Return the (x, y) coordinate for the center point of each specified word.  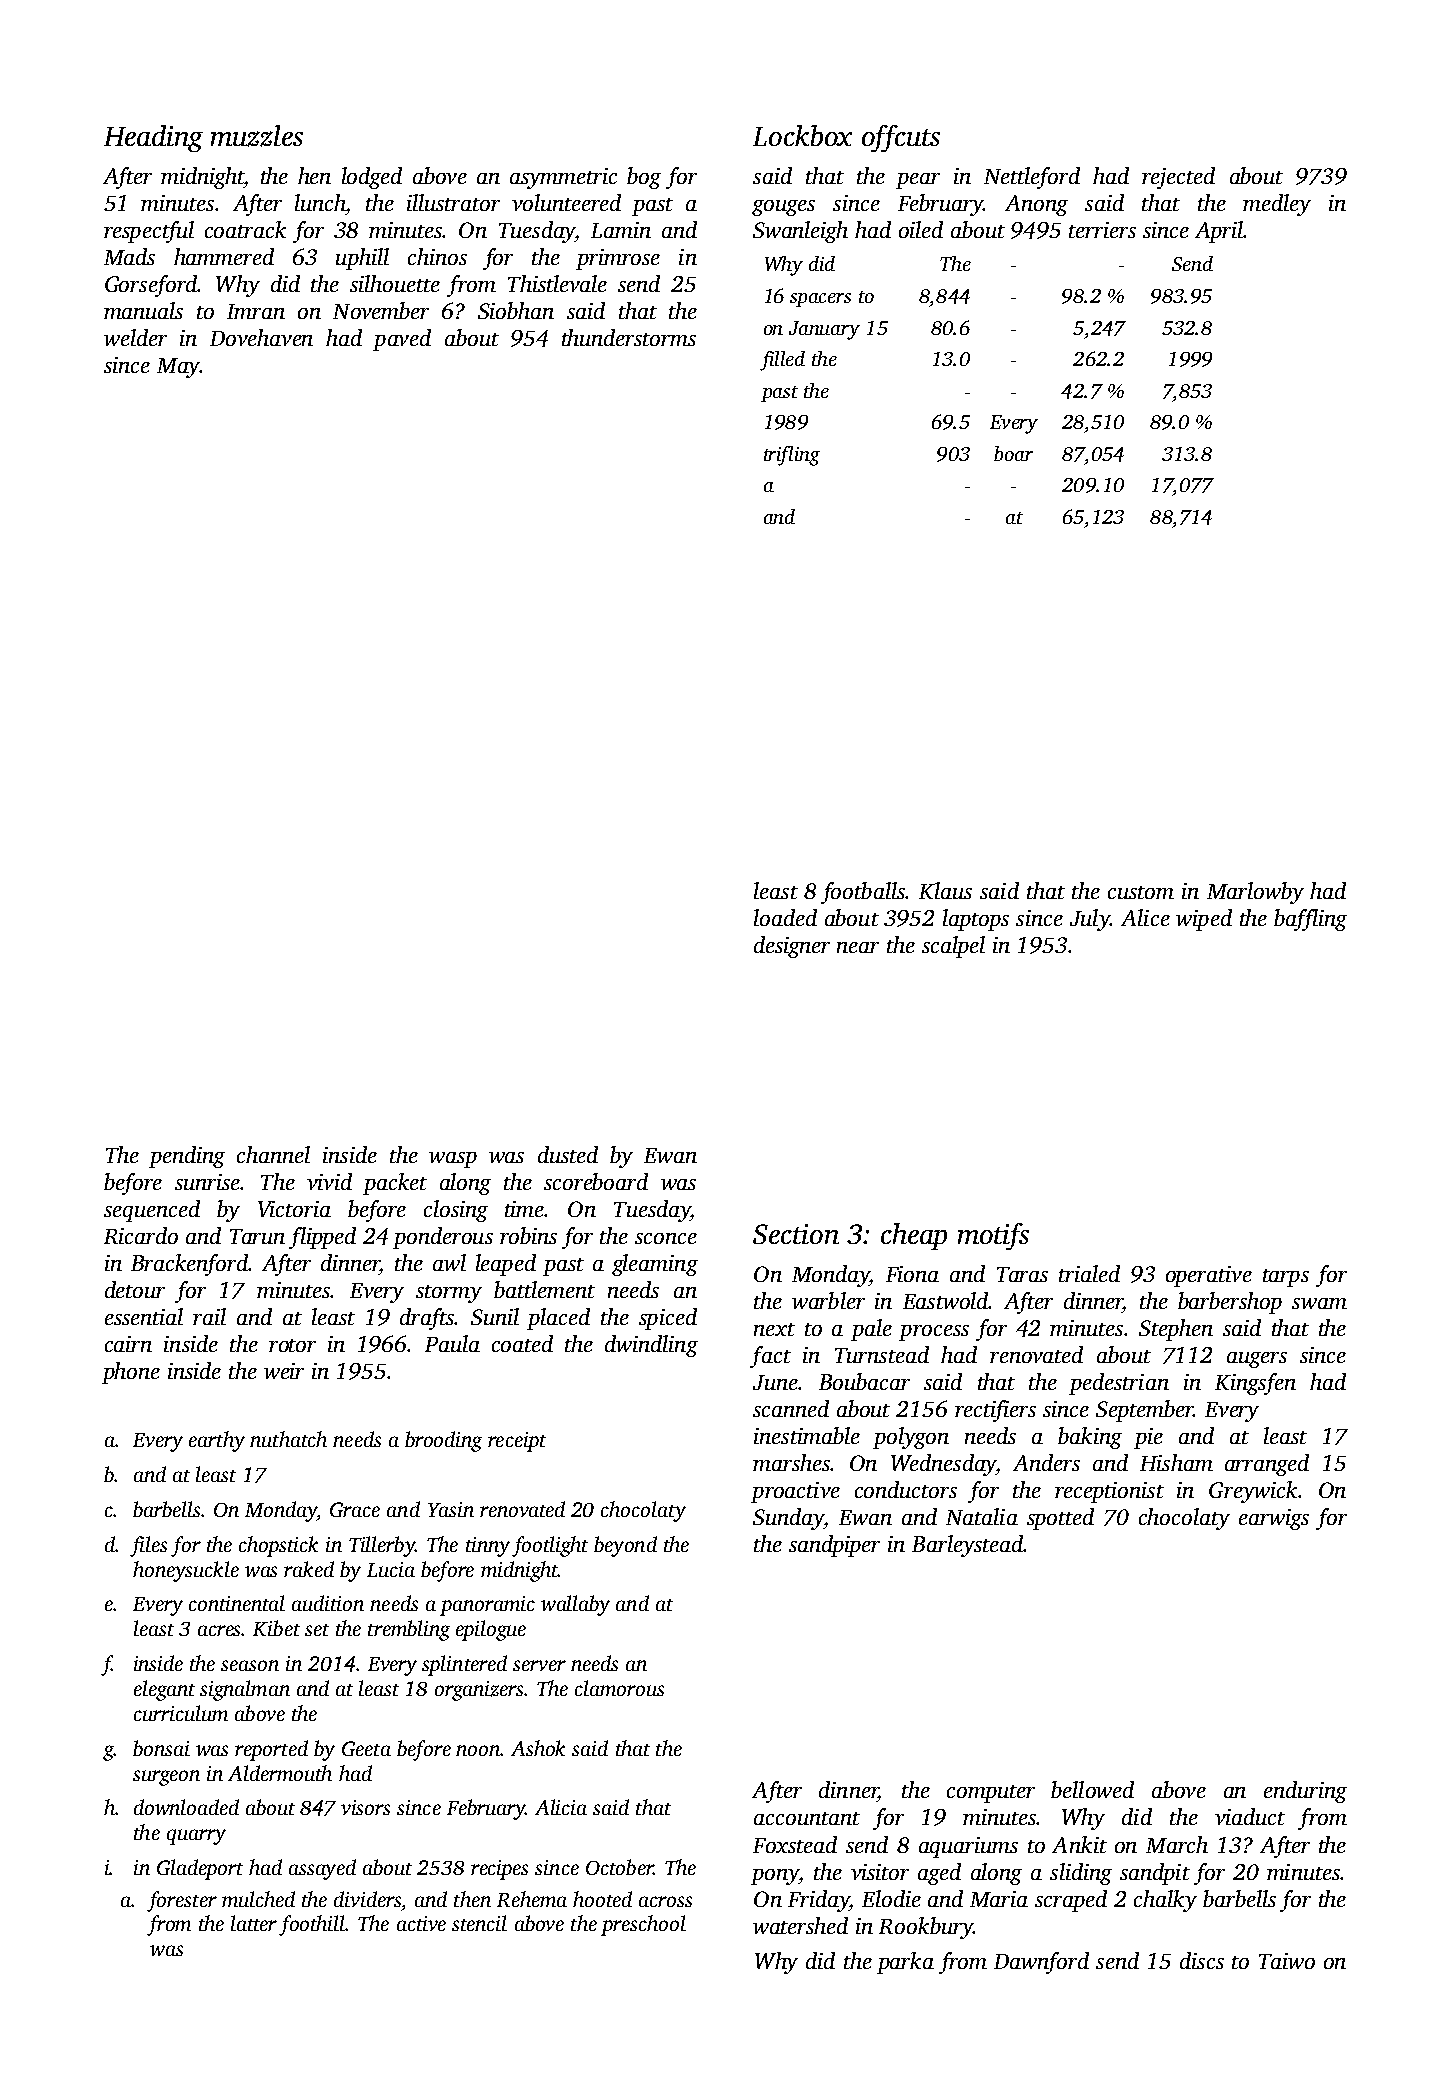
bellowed (1092, 1789)
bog (644, 178)
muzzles (257, 136)
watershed (800, 1925)
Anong (1036, 205)
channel (273, 1154)
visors (365, 1807)
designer (792, 947)
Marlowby (1255, 893)
